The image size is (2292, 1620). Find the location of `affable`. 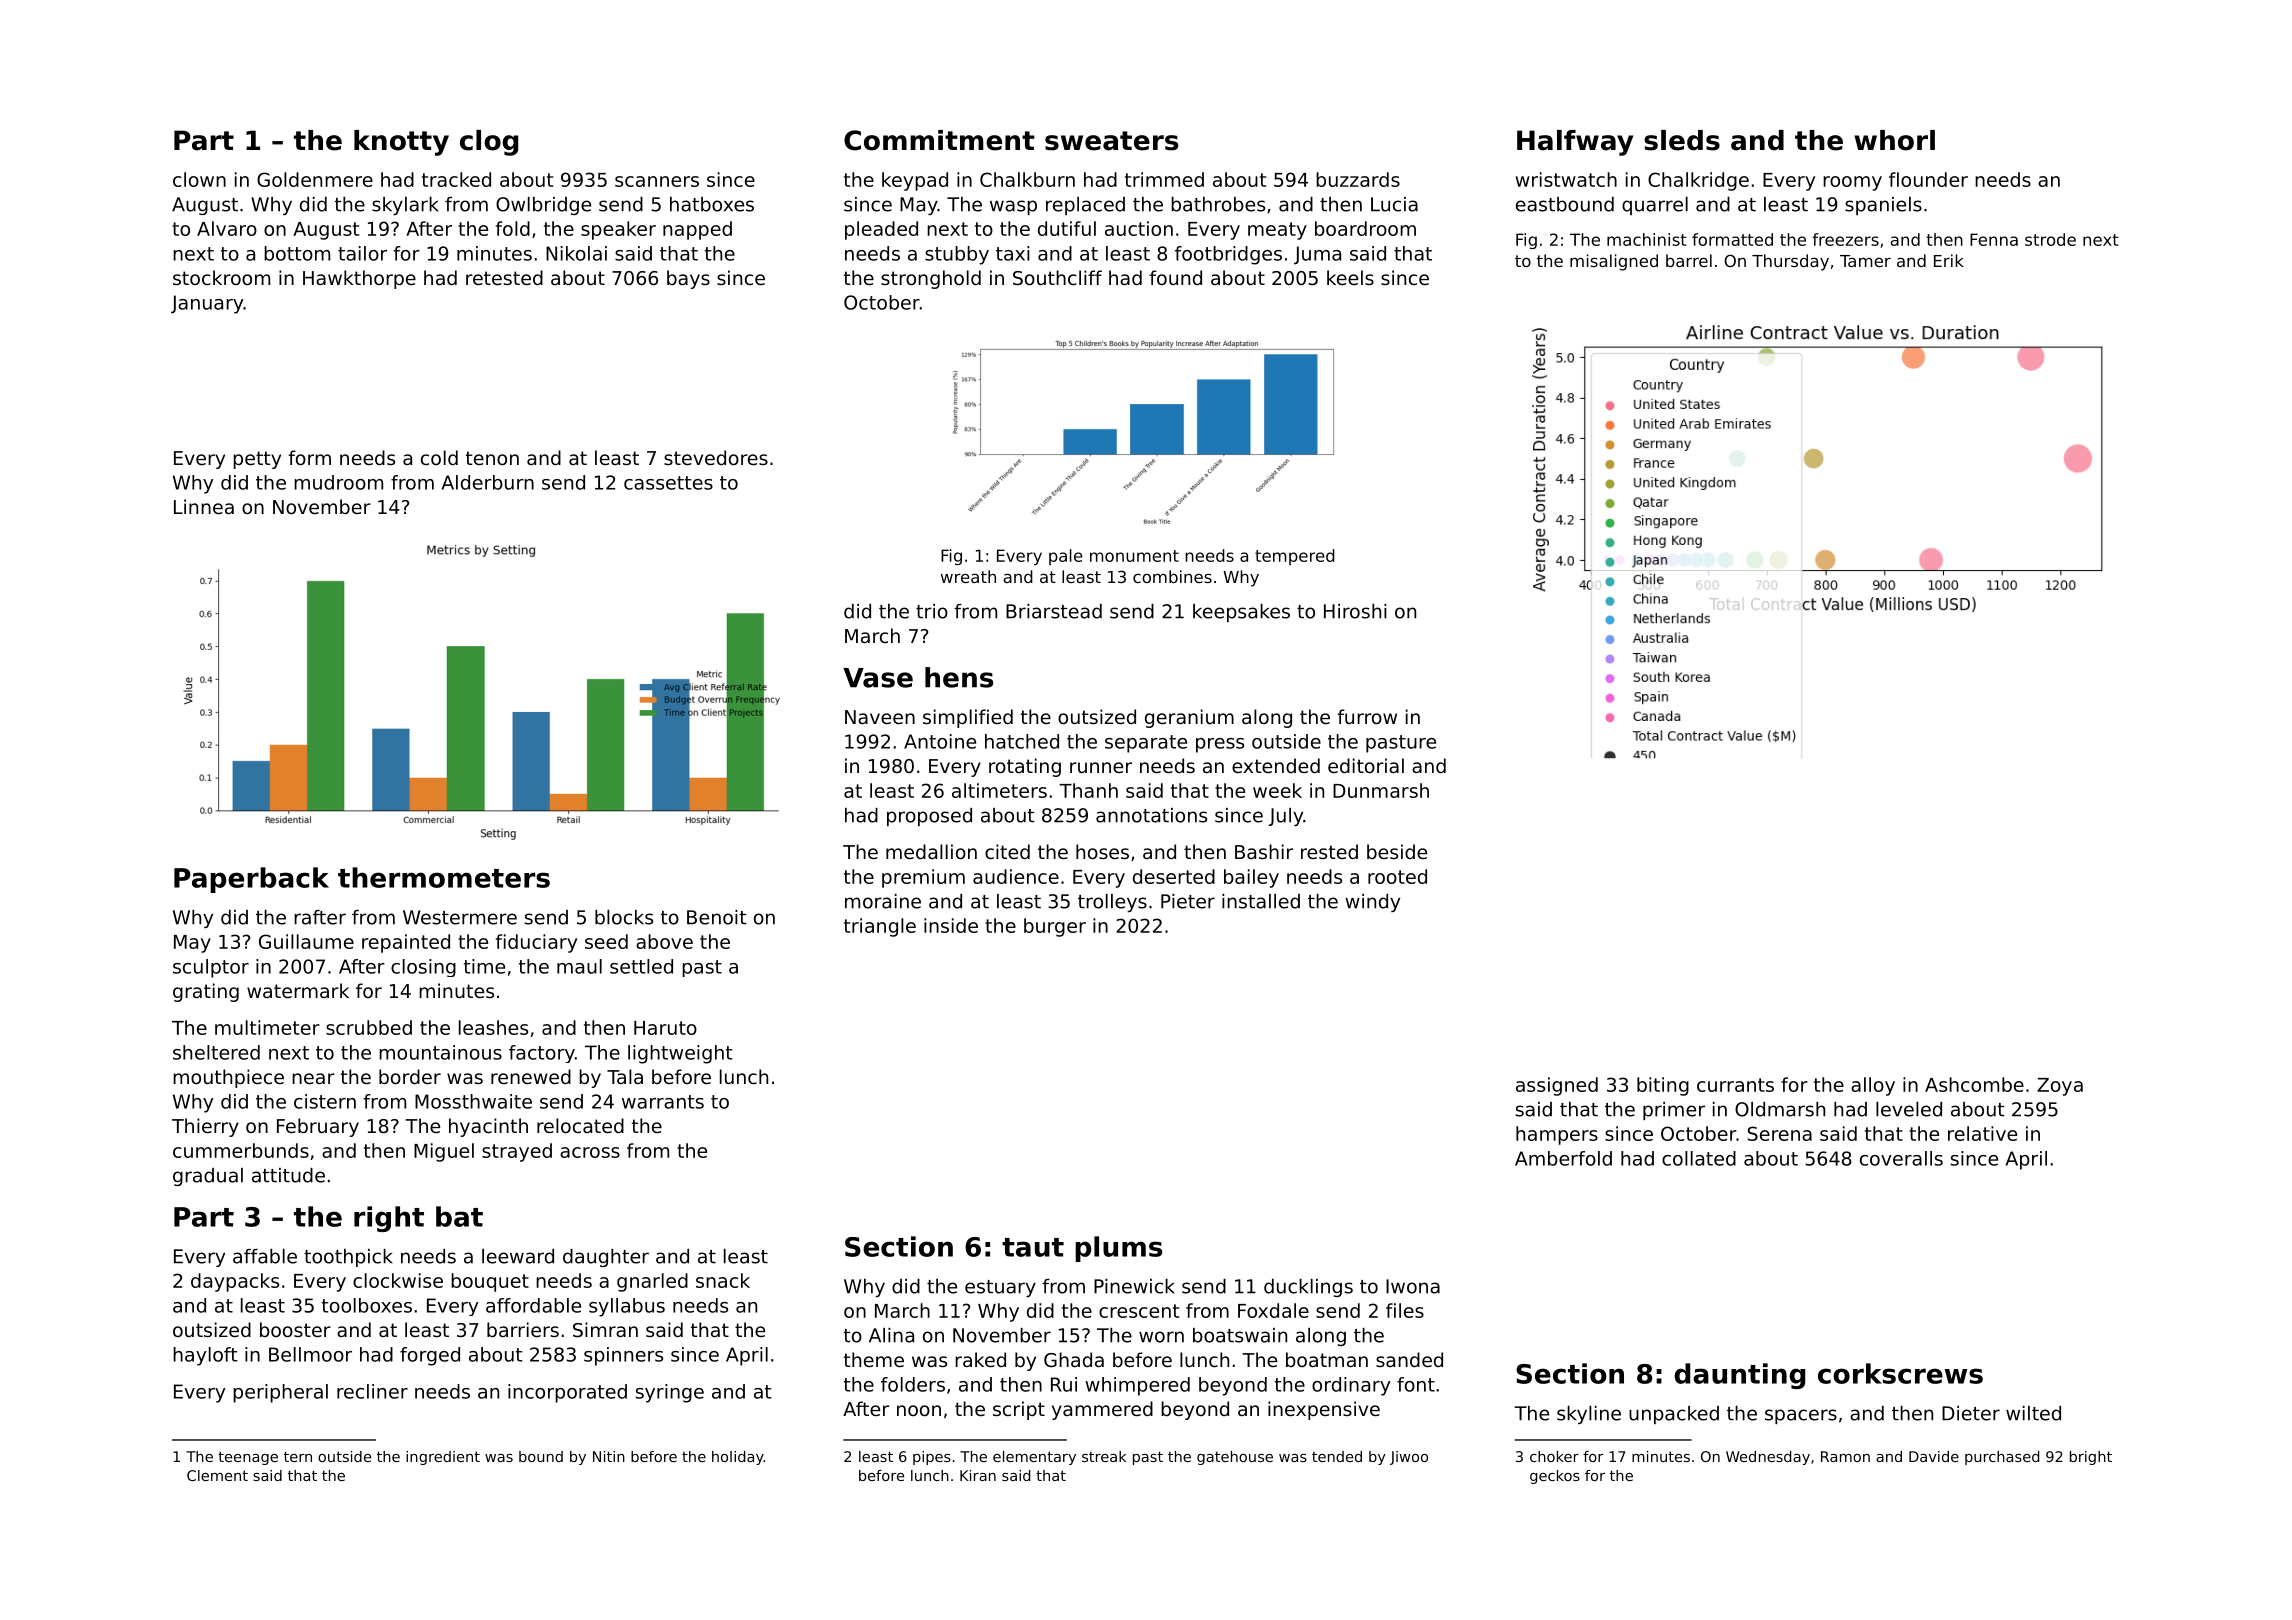

affable is located at coordinates (265, 1256).
